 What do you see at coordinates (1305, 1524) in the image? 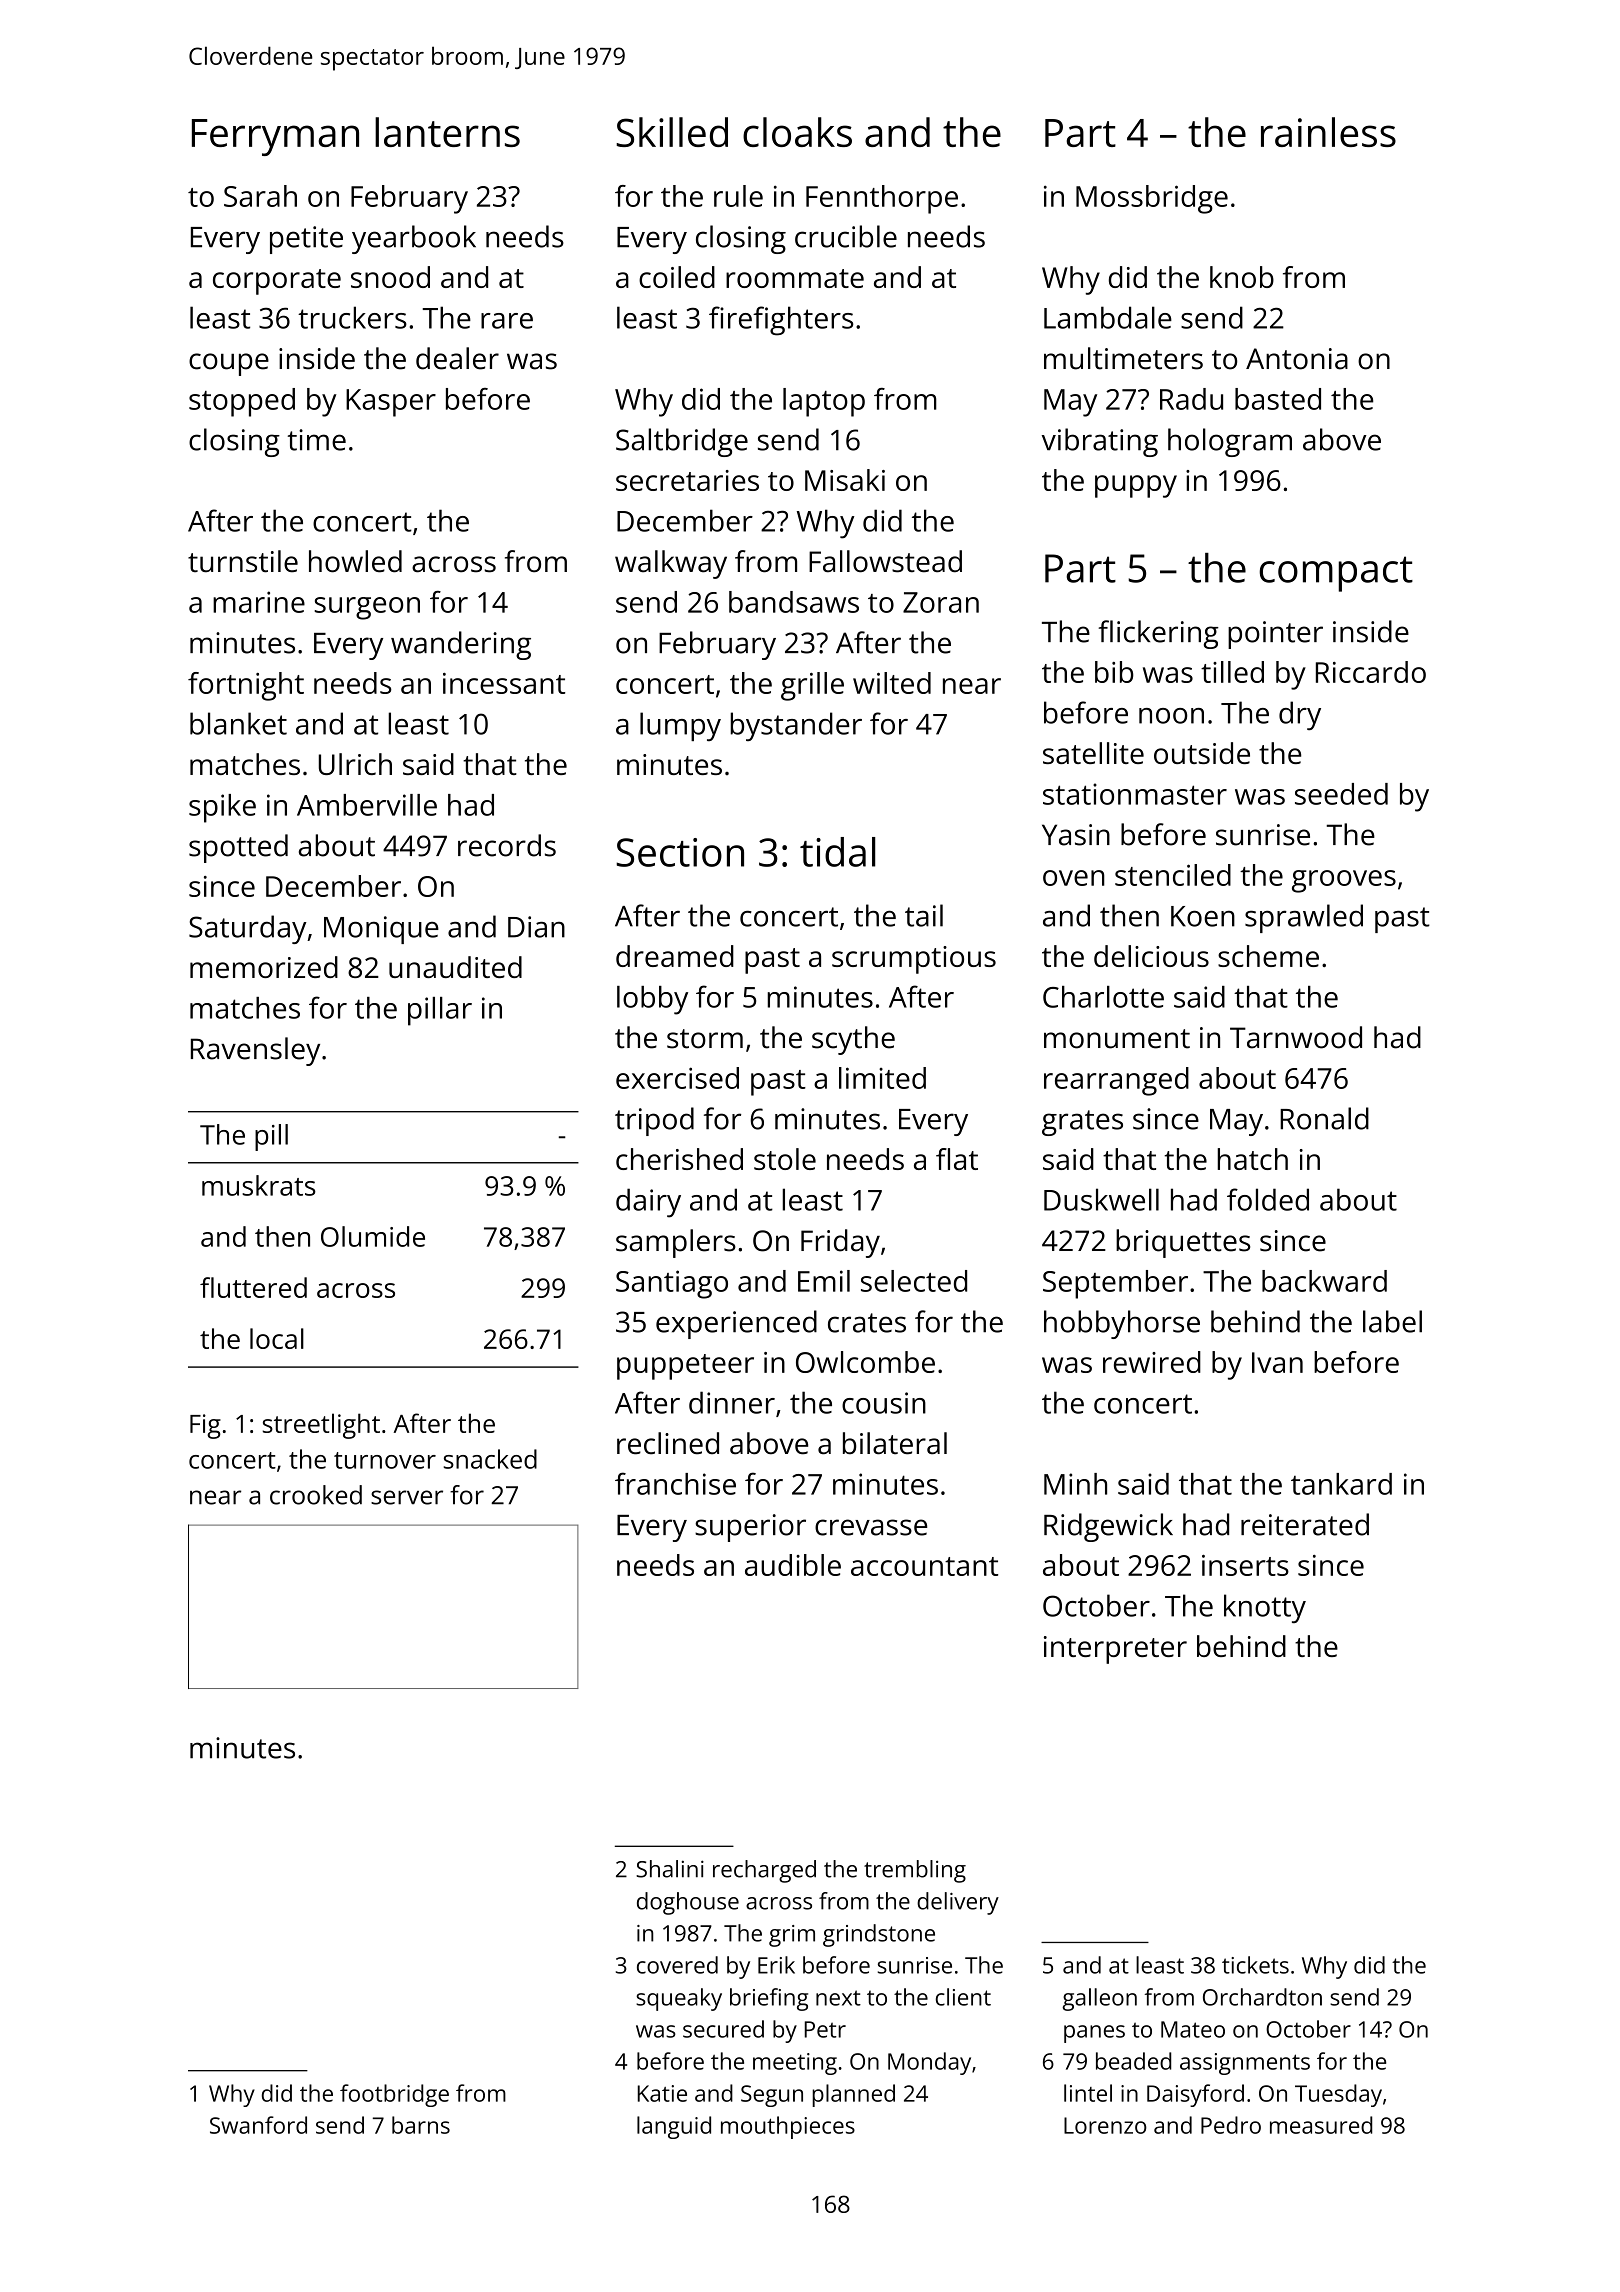
I see `reiterated` at bounding box center [1305, 1524].
